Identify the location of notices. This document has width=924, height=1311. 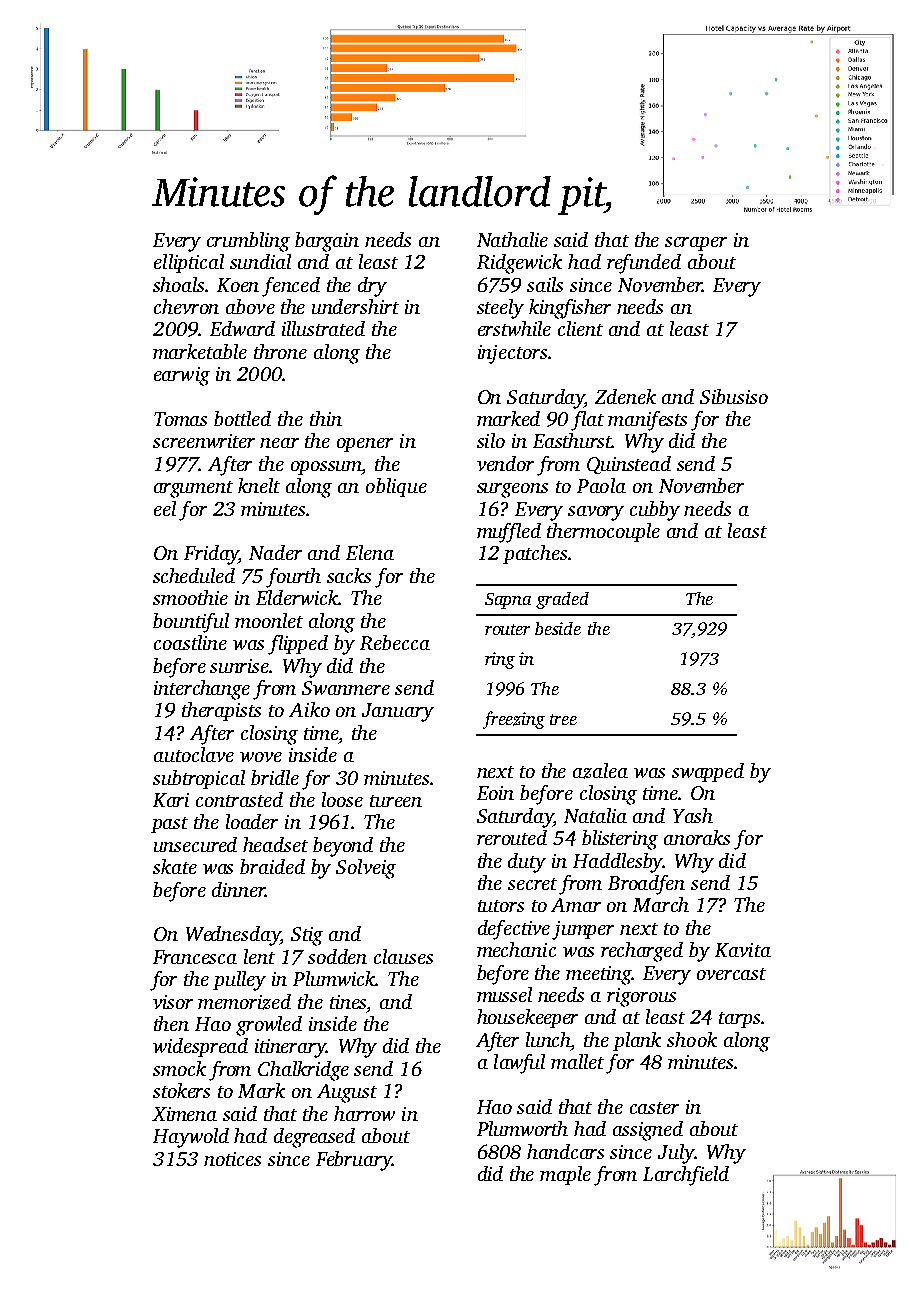
(232, 1159).
